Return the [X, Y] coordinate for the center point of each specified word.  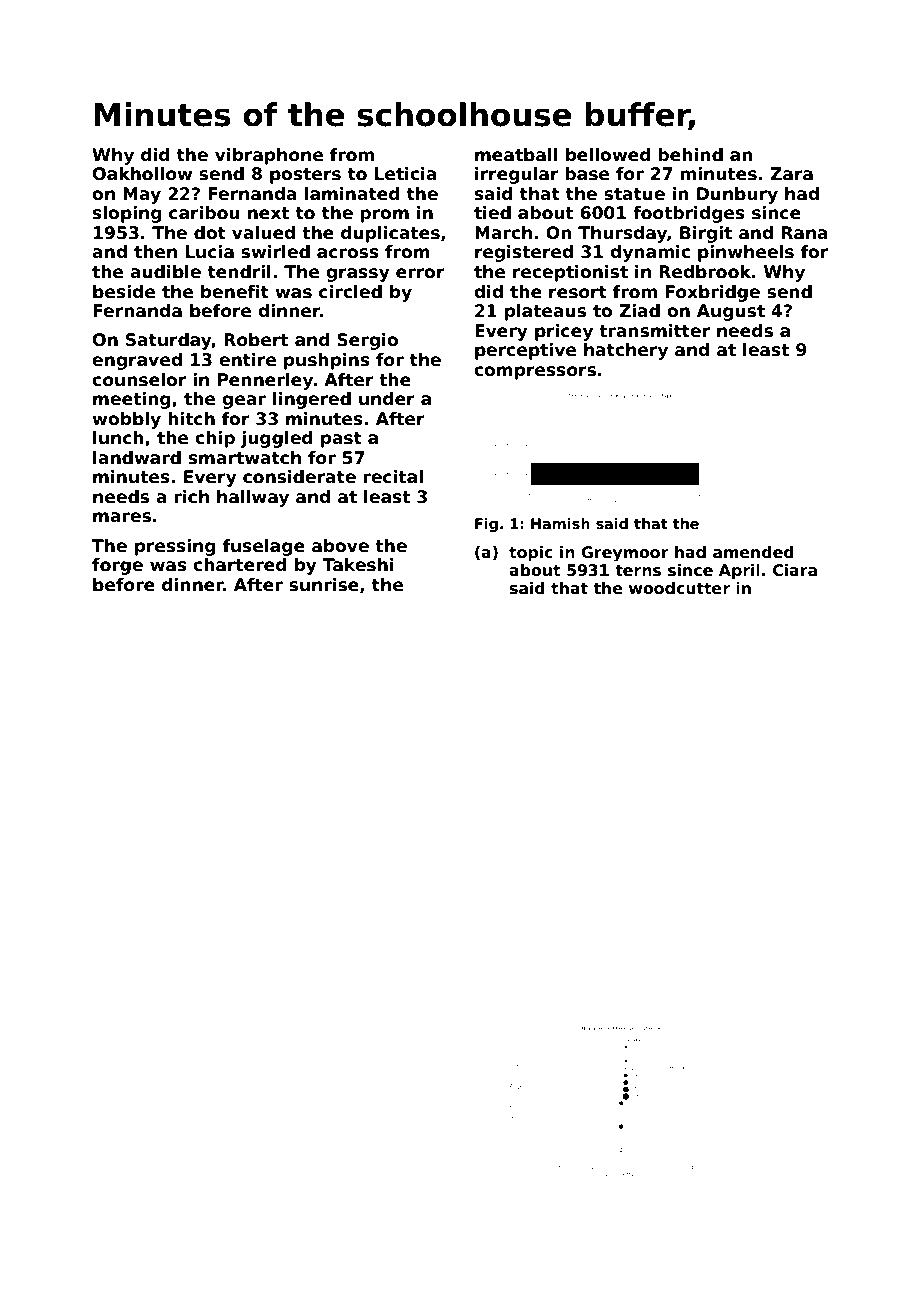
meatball [516, 155]
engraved [137, 361]
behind [690, 155]
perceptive [525, 351]
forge [117, 566]
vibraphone [269, 156]
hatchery [626, 351]
